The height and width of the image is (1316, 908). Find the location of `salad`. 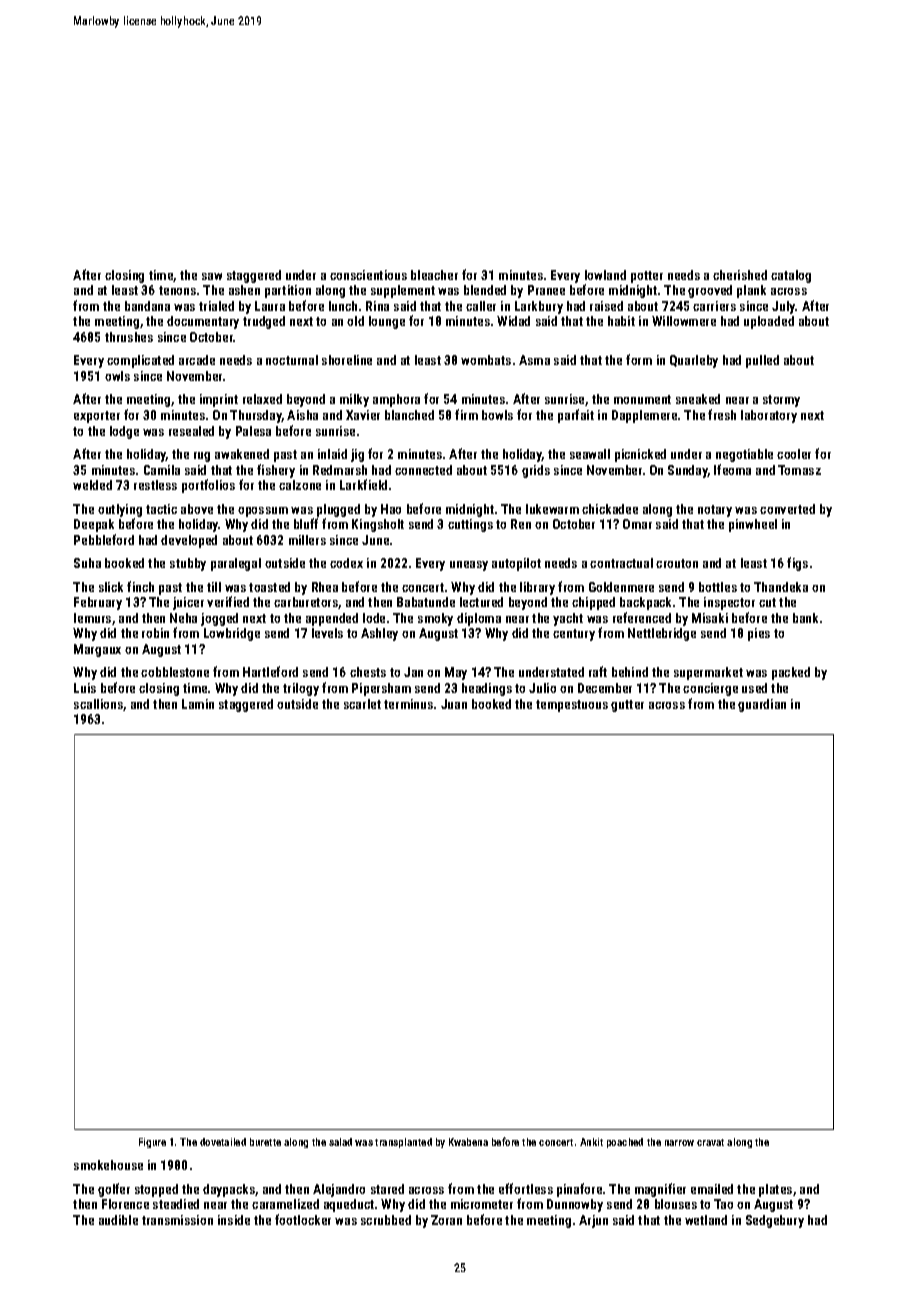

salad is located at coordinates (340, 1142).
